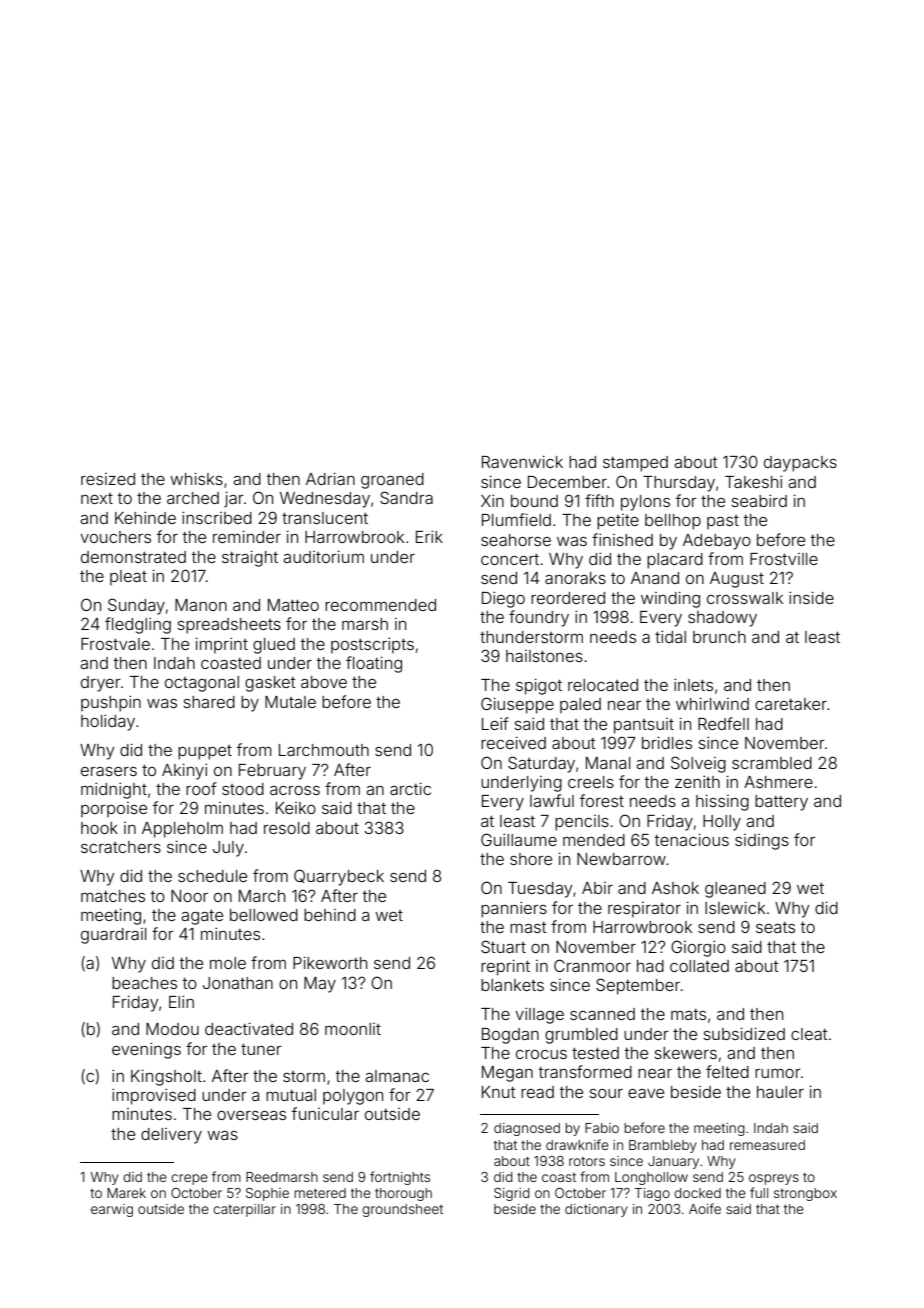 The width and height of the image is (924, 1308). Describe the element at coordinates (113, 896) in the image. I see `matches` at that location.
